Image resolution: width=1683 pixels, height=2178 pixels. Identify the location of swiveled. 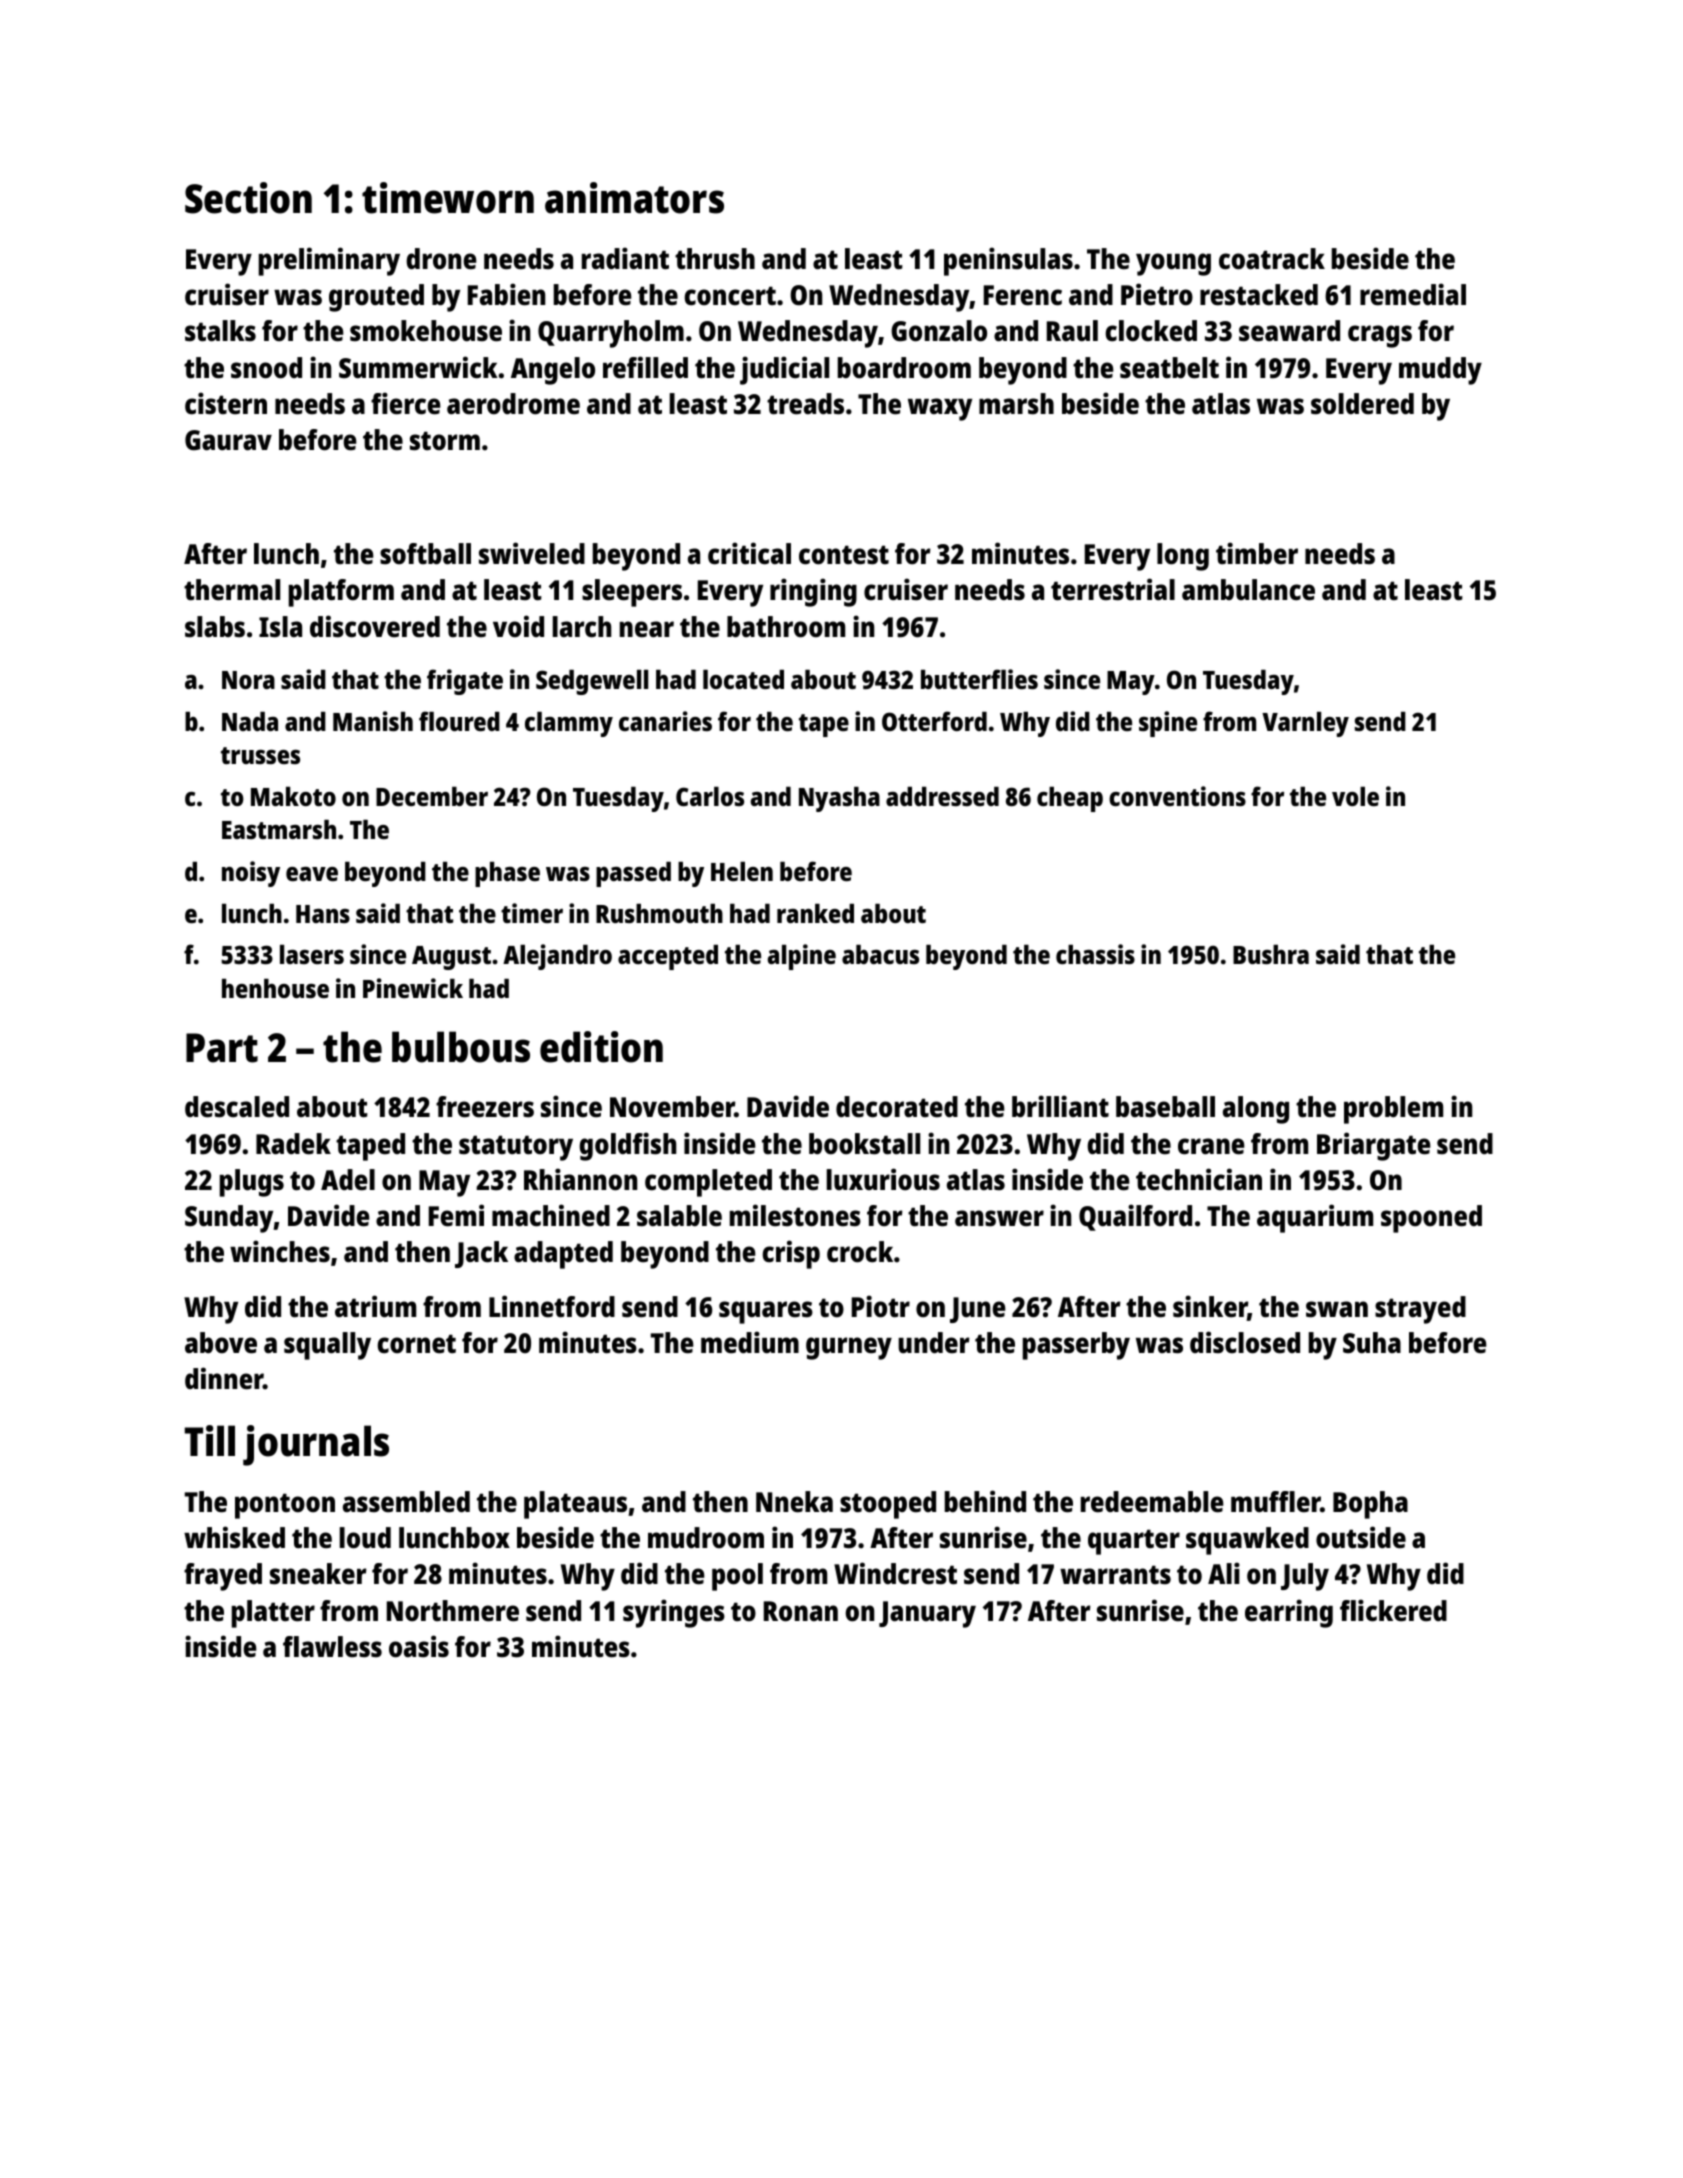
(532, 553).
